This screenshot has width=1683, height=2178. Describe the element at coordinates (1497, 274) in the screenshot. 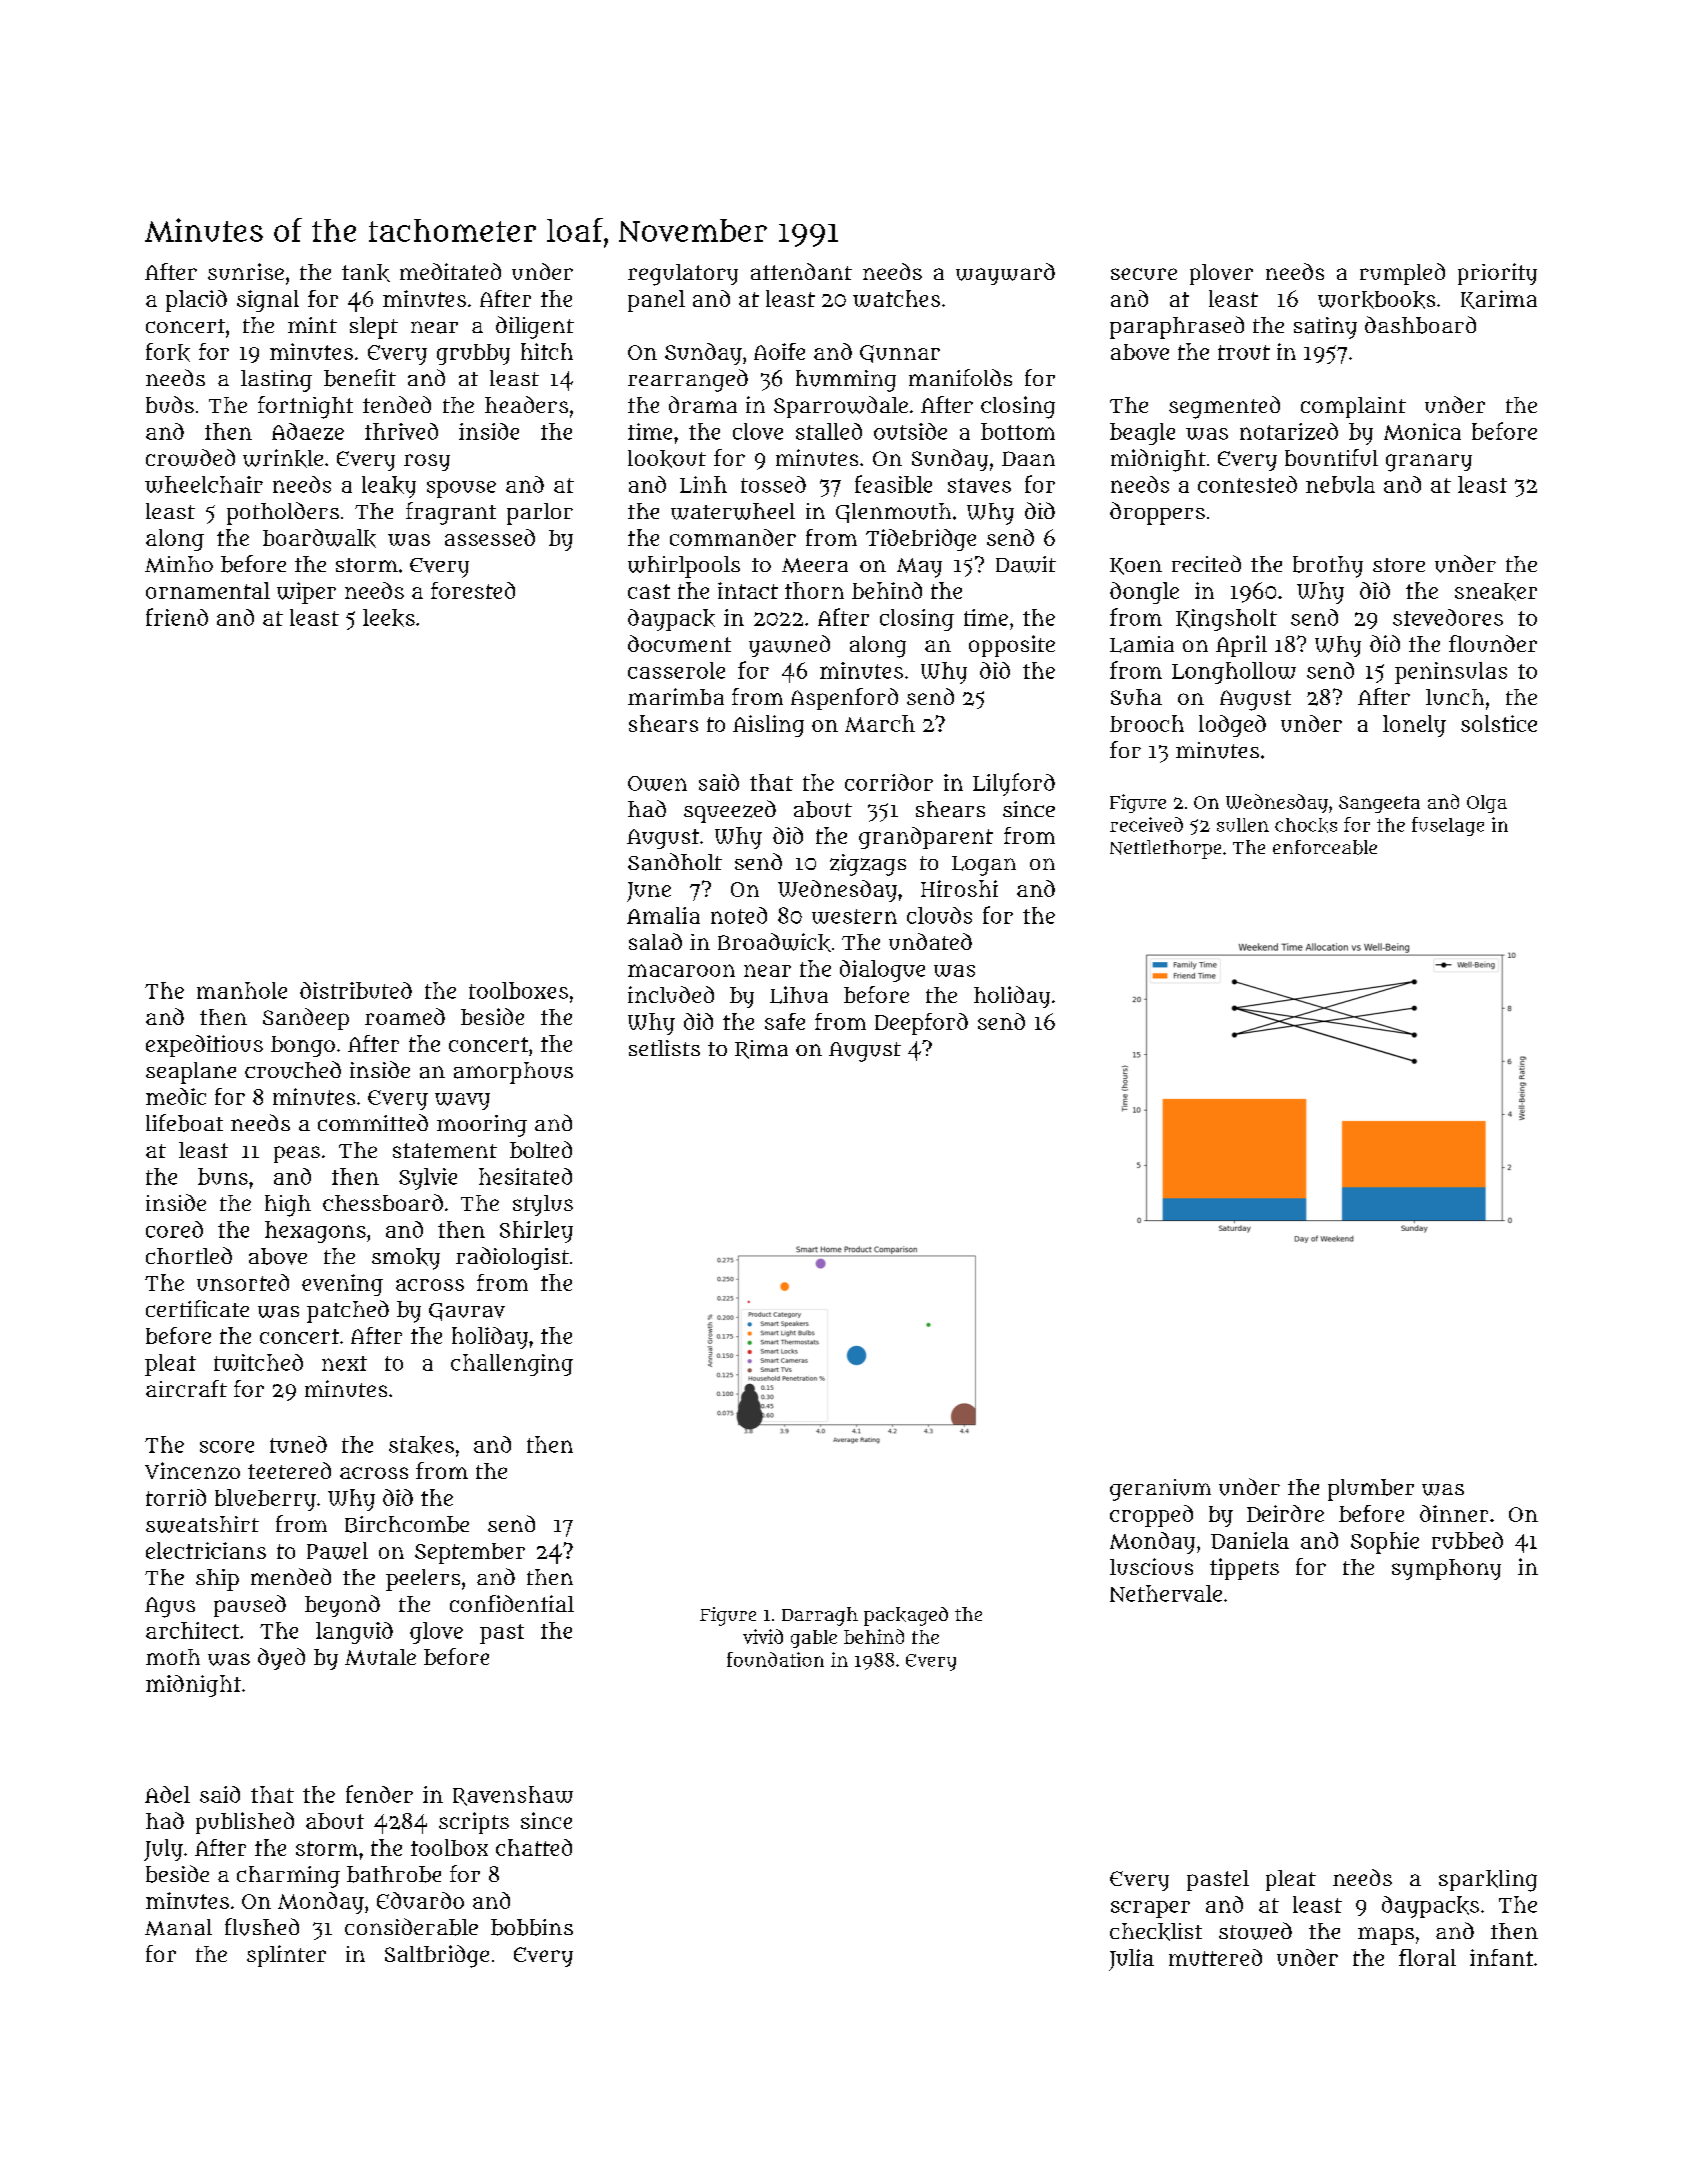

I see `priority` at that location.
